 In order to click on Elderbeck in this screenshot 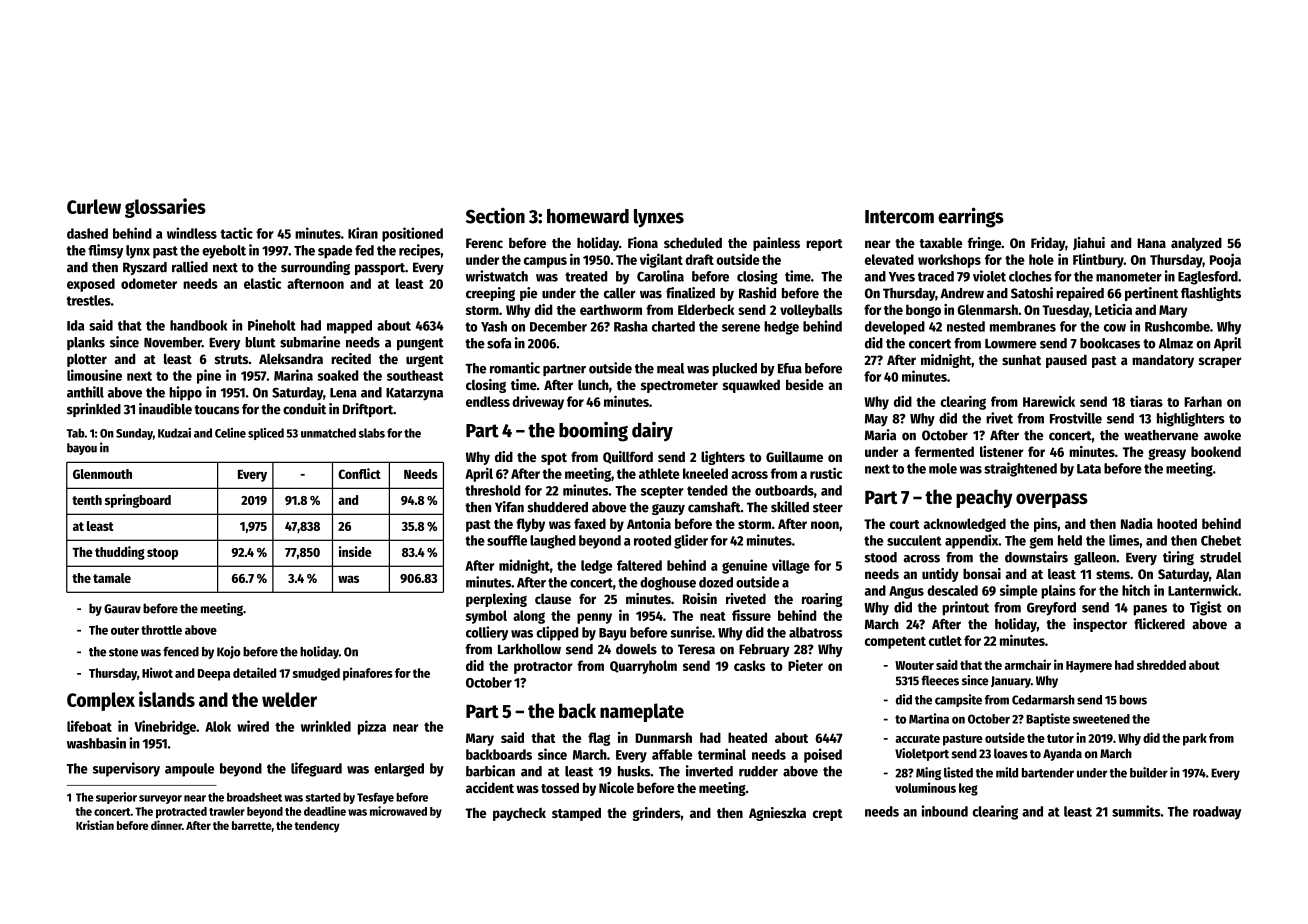, I will do `click(706, 309)`.
